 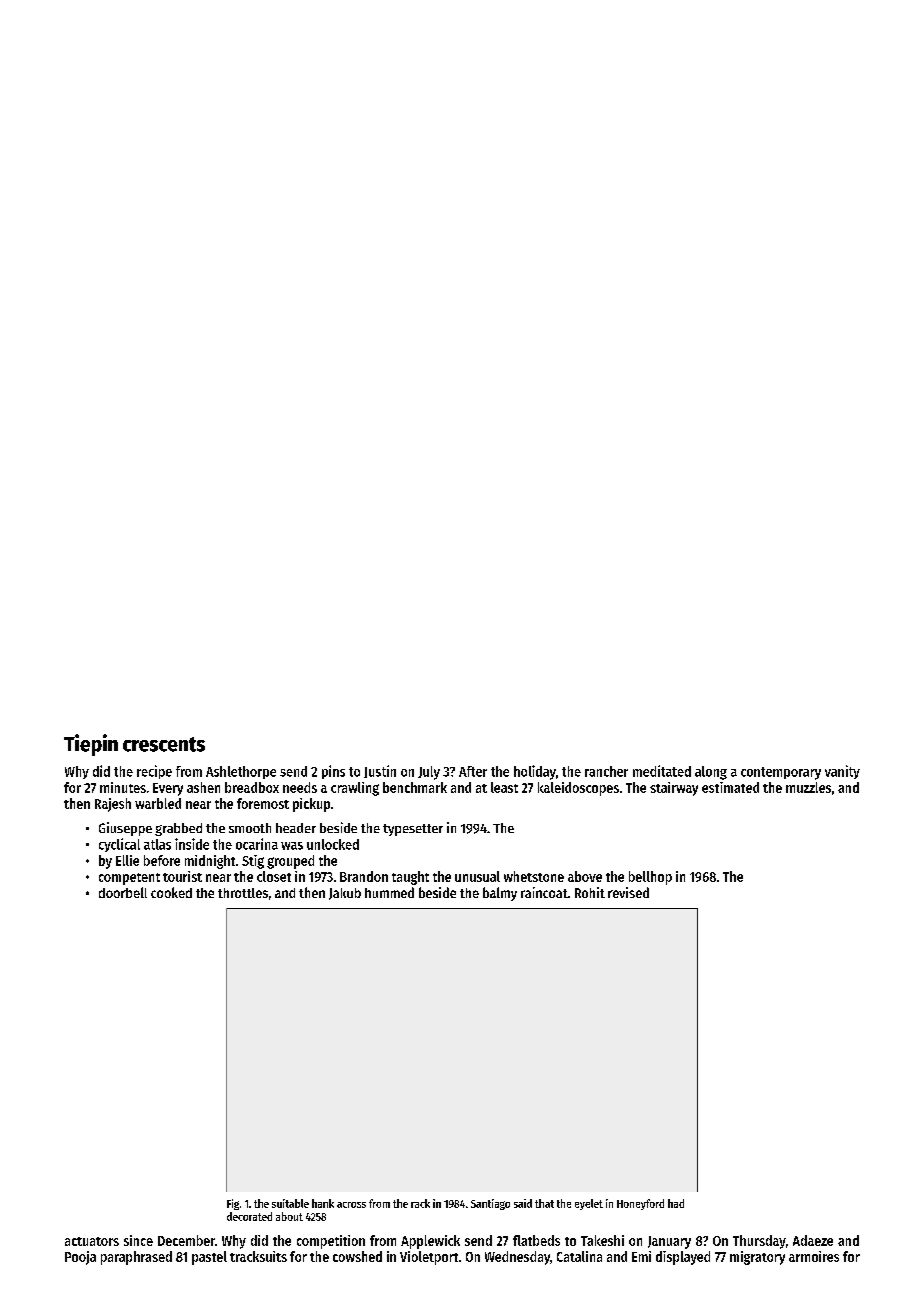 What do you see at coordinates (628, 892) in the screenshot?
I see `revised` at bounding box center [628, 892].
